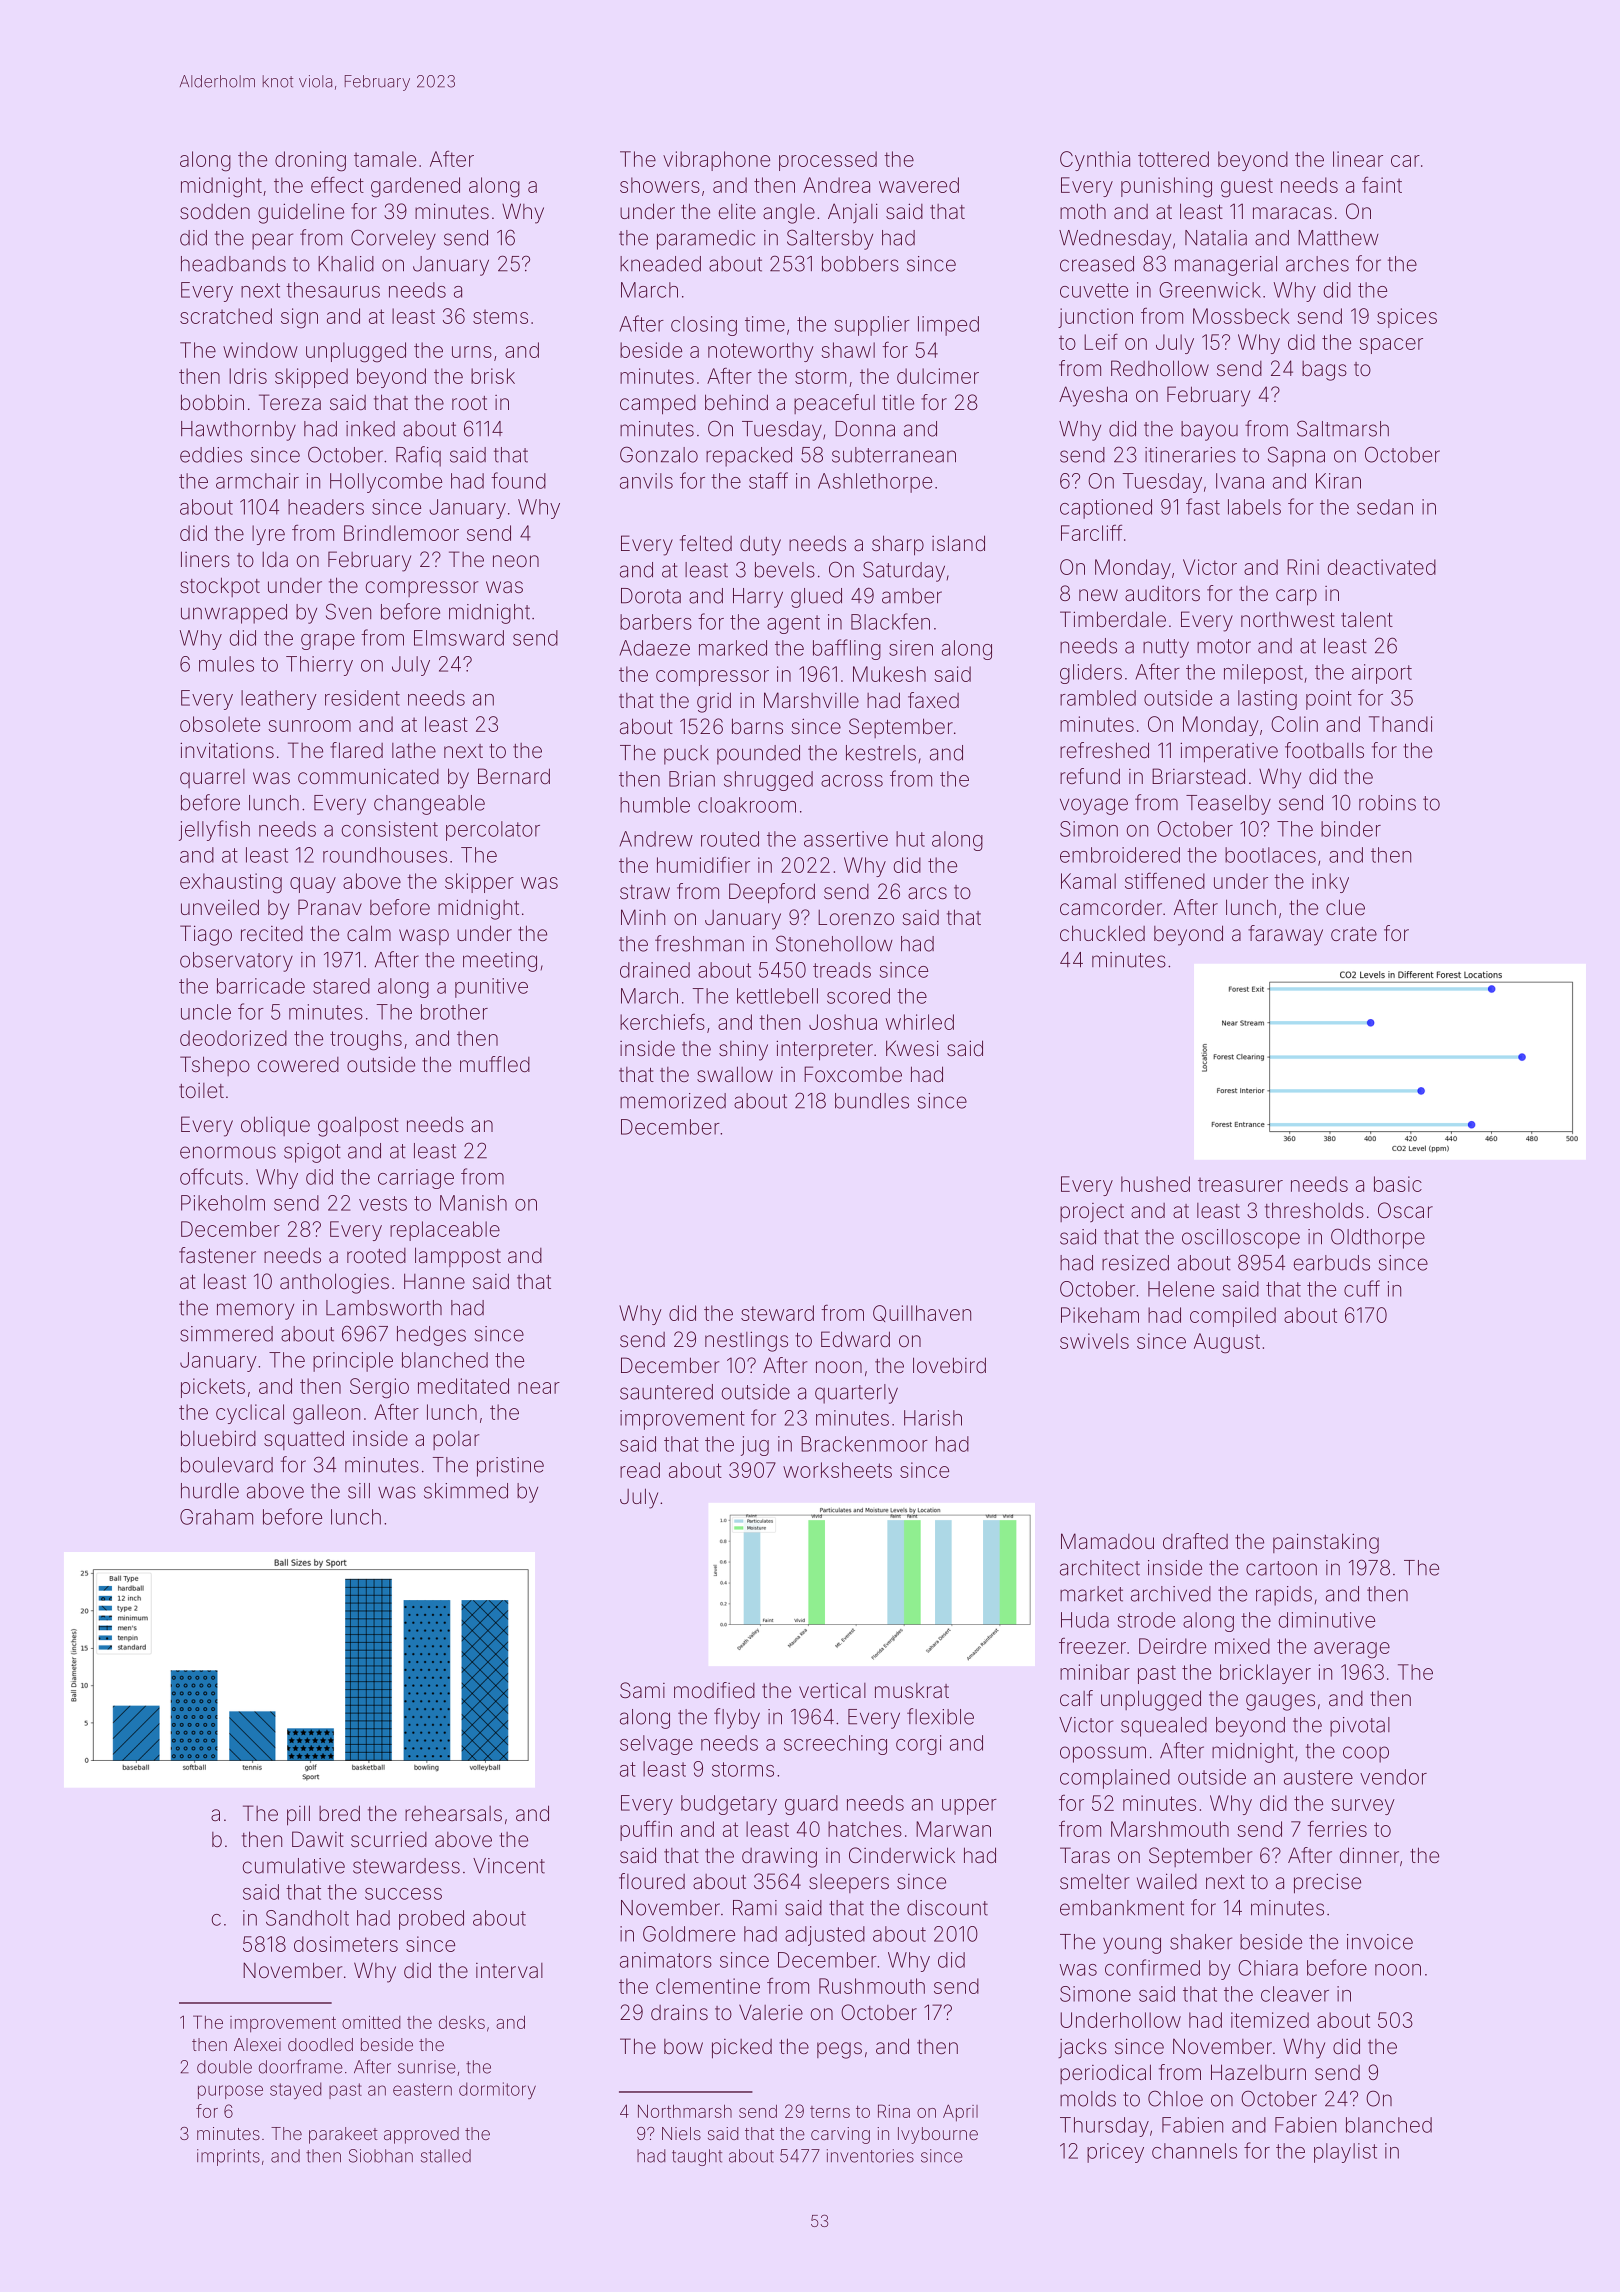  What do you see at coordinates (223, 1203) in the screenshot?
I see `Pikeholm` at bounding box center [223, 1203].
